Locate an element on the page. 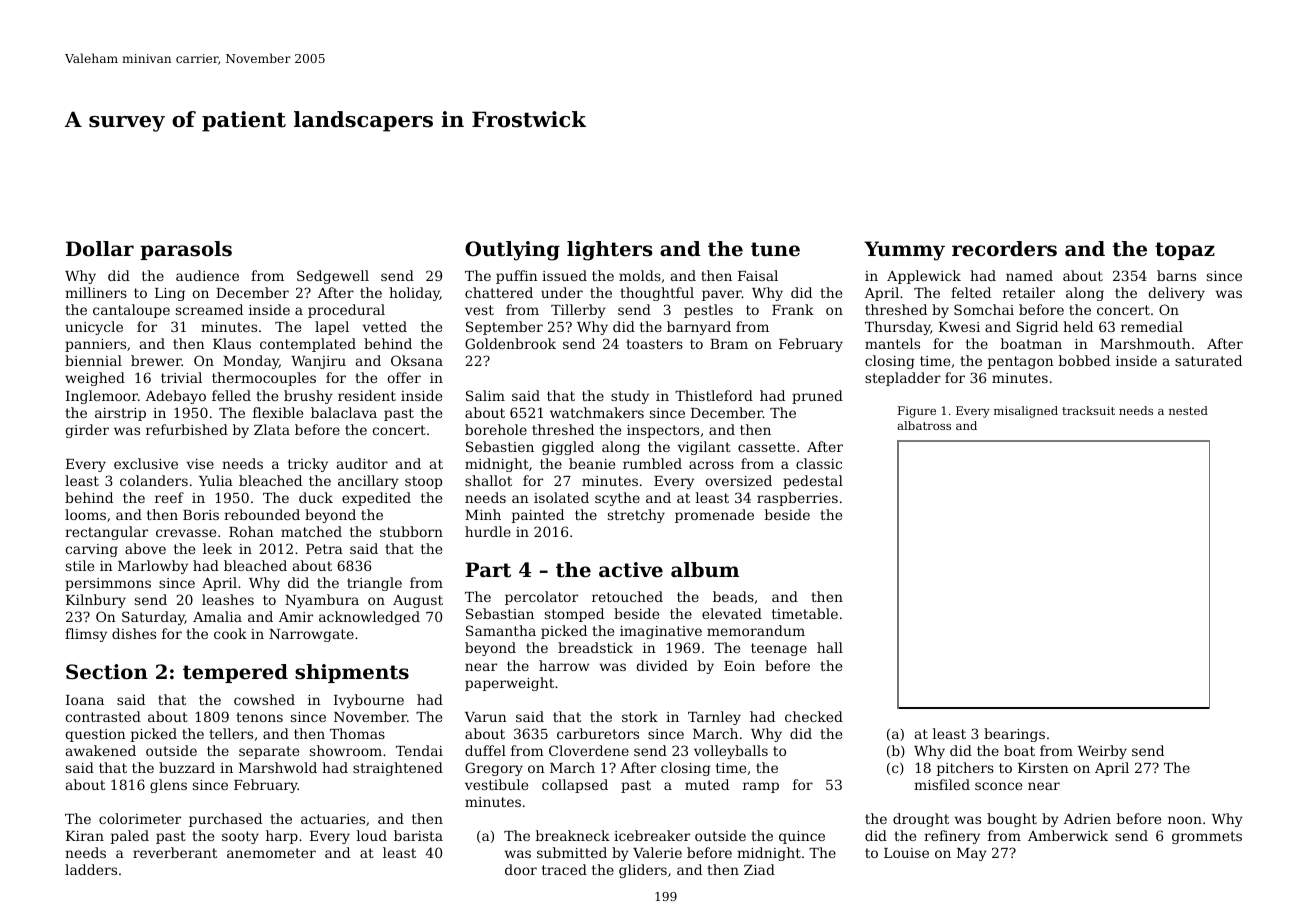 The height and width of the page is (924, 1308). Boris is located at coordinates (201, 515).
